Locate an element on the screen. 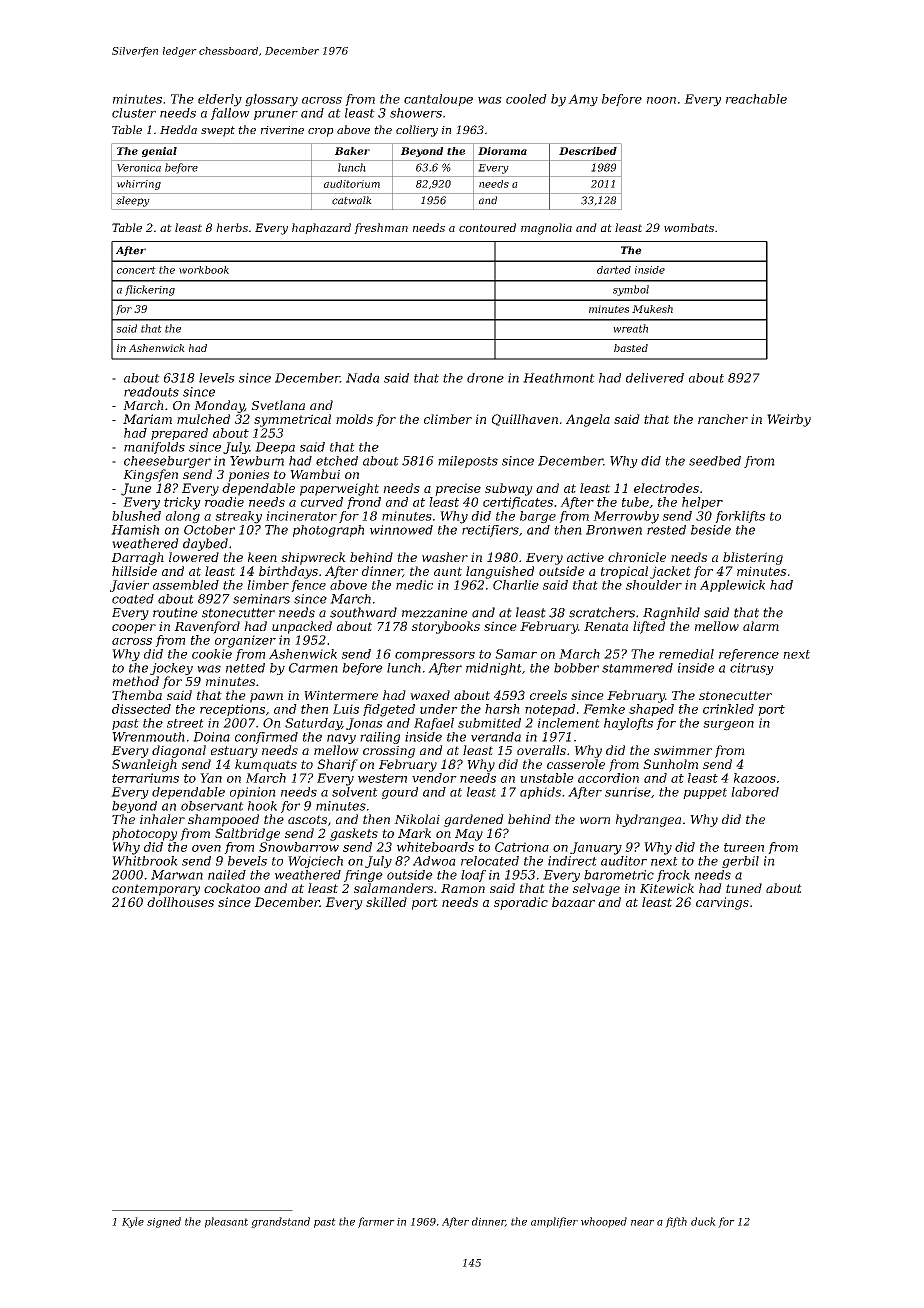 The width and height of the screenshot is (924, 1308). cooled is located at coordinates (526, 99).
